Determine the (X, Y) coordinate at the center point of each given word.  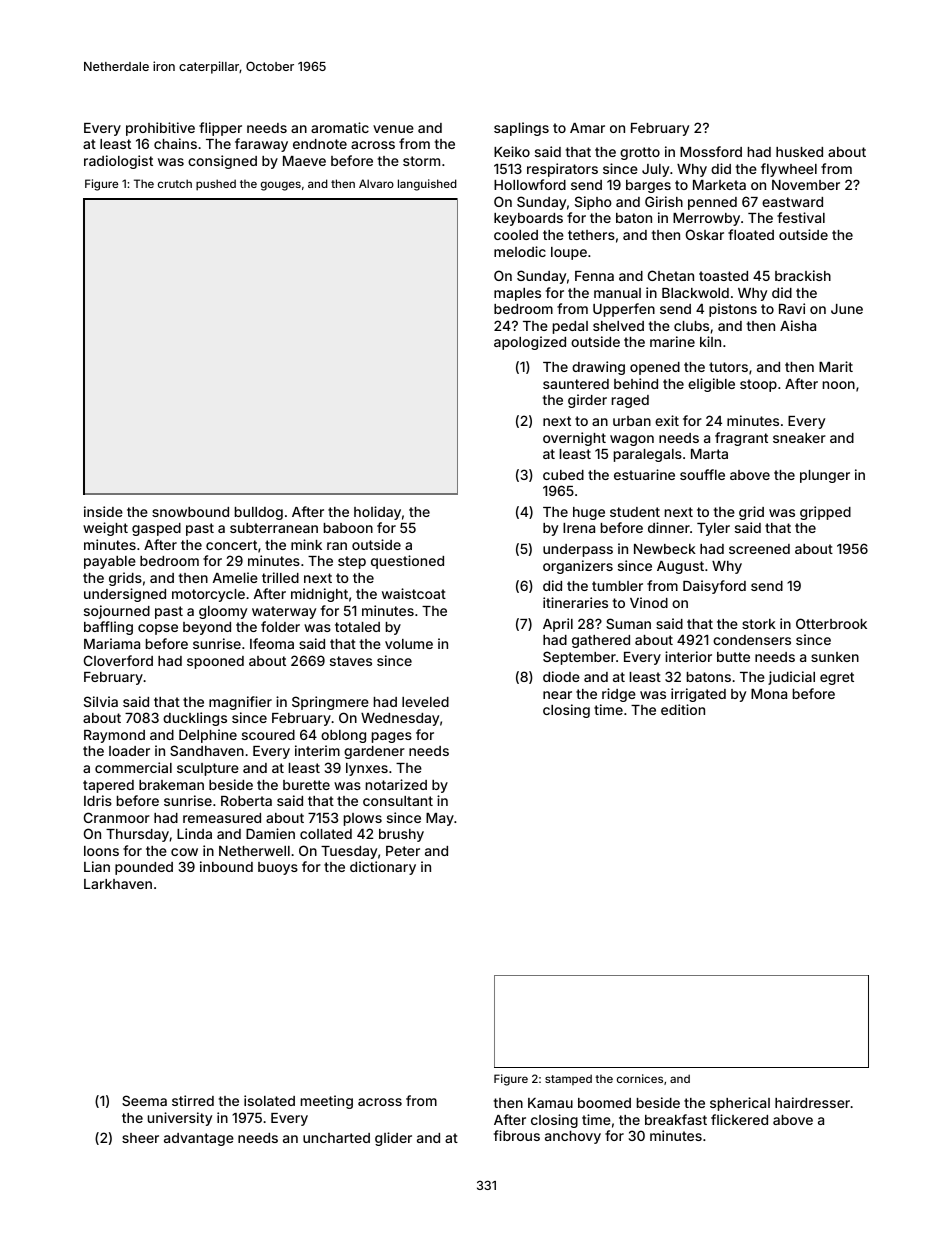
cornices (640, 1078)
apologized (530, 343)
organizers (578, 567)
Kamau (550, 1103)
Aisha (798, 325)
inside (103, 511)
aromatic (340, 127)
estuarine (644, 474)
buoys (278, 868)
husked (799, 152)
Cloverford (118, 660)
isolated (269, 1100)
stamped (568, 1079)
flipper (220, 129)
